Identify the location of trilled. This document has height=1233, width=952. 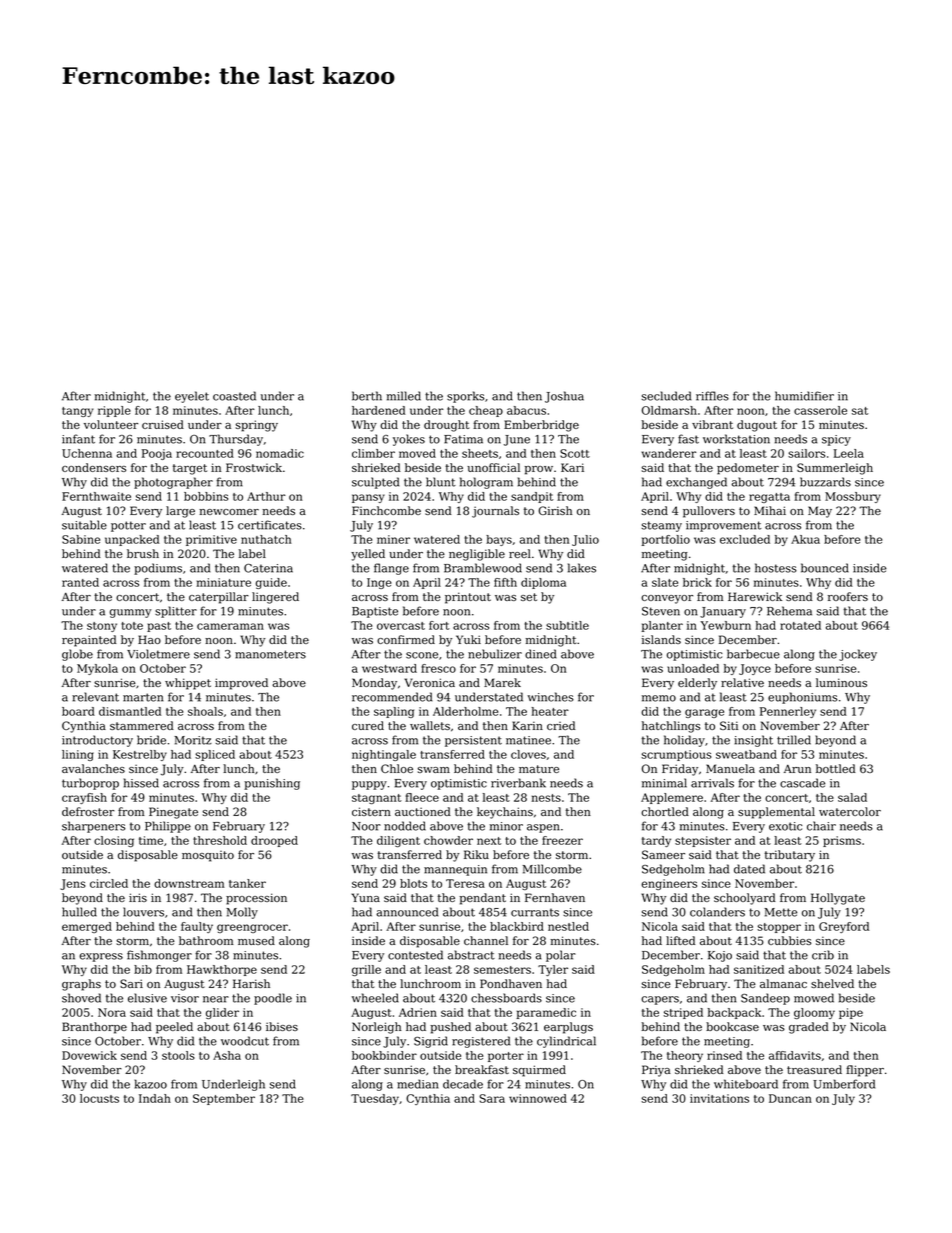
(794, 740).
